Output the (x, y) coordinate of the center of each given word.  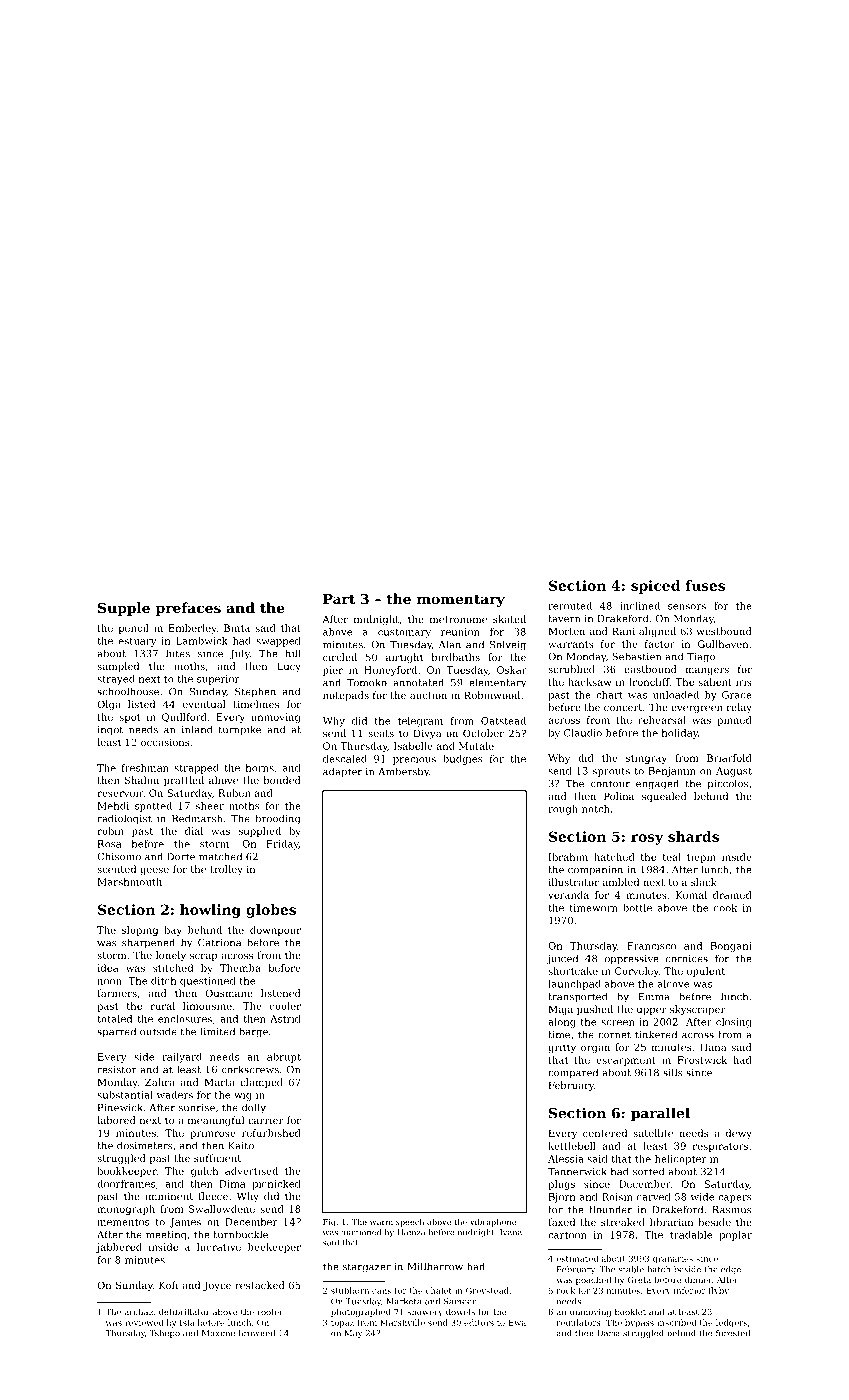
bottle (637, 908)
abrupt (284, 1058)
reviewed (144, 1322)
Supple (124, 609)
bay (173, 931)
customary (404, 633)
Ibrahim (568, 857)
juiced (562, 959)
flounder (610, 1209)
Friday (283, 845)
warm (381, 1222)
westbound (724, 631)
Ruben (235, 793)
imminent (169, 1196)
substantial (125, 1095)
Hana (713, 1047)
